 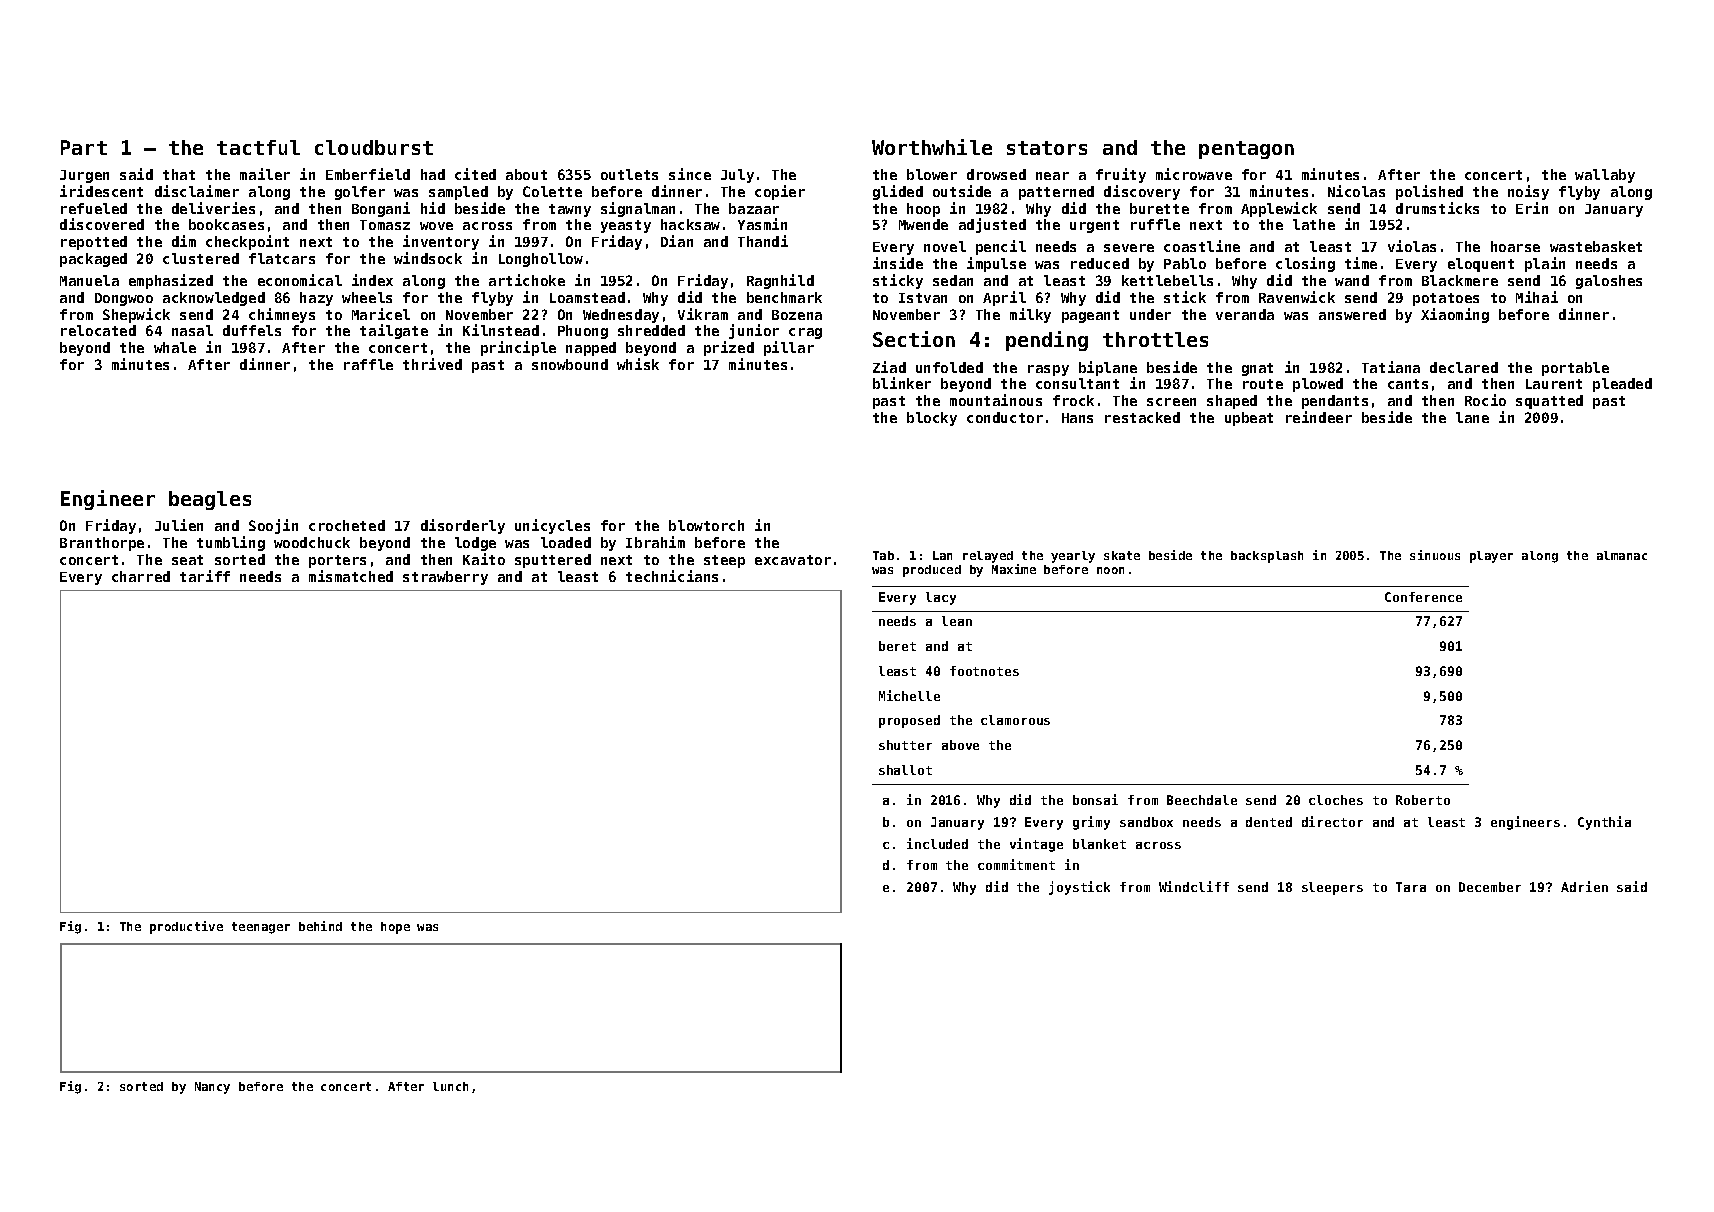 I want to click on disorderly, so click(x=463, y=526).
